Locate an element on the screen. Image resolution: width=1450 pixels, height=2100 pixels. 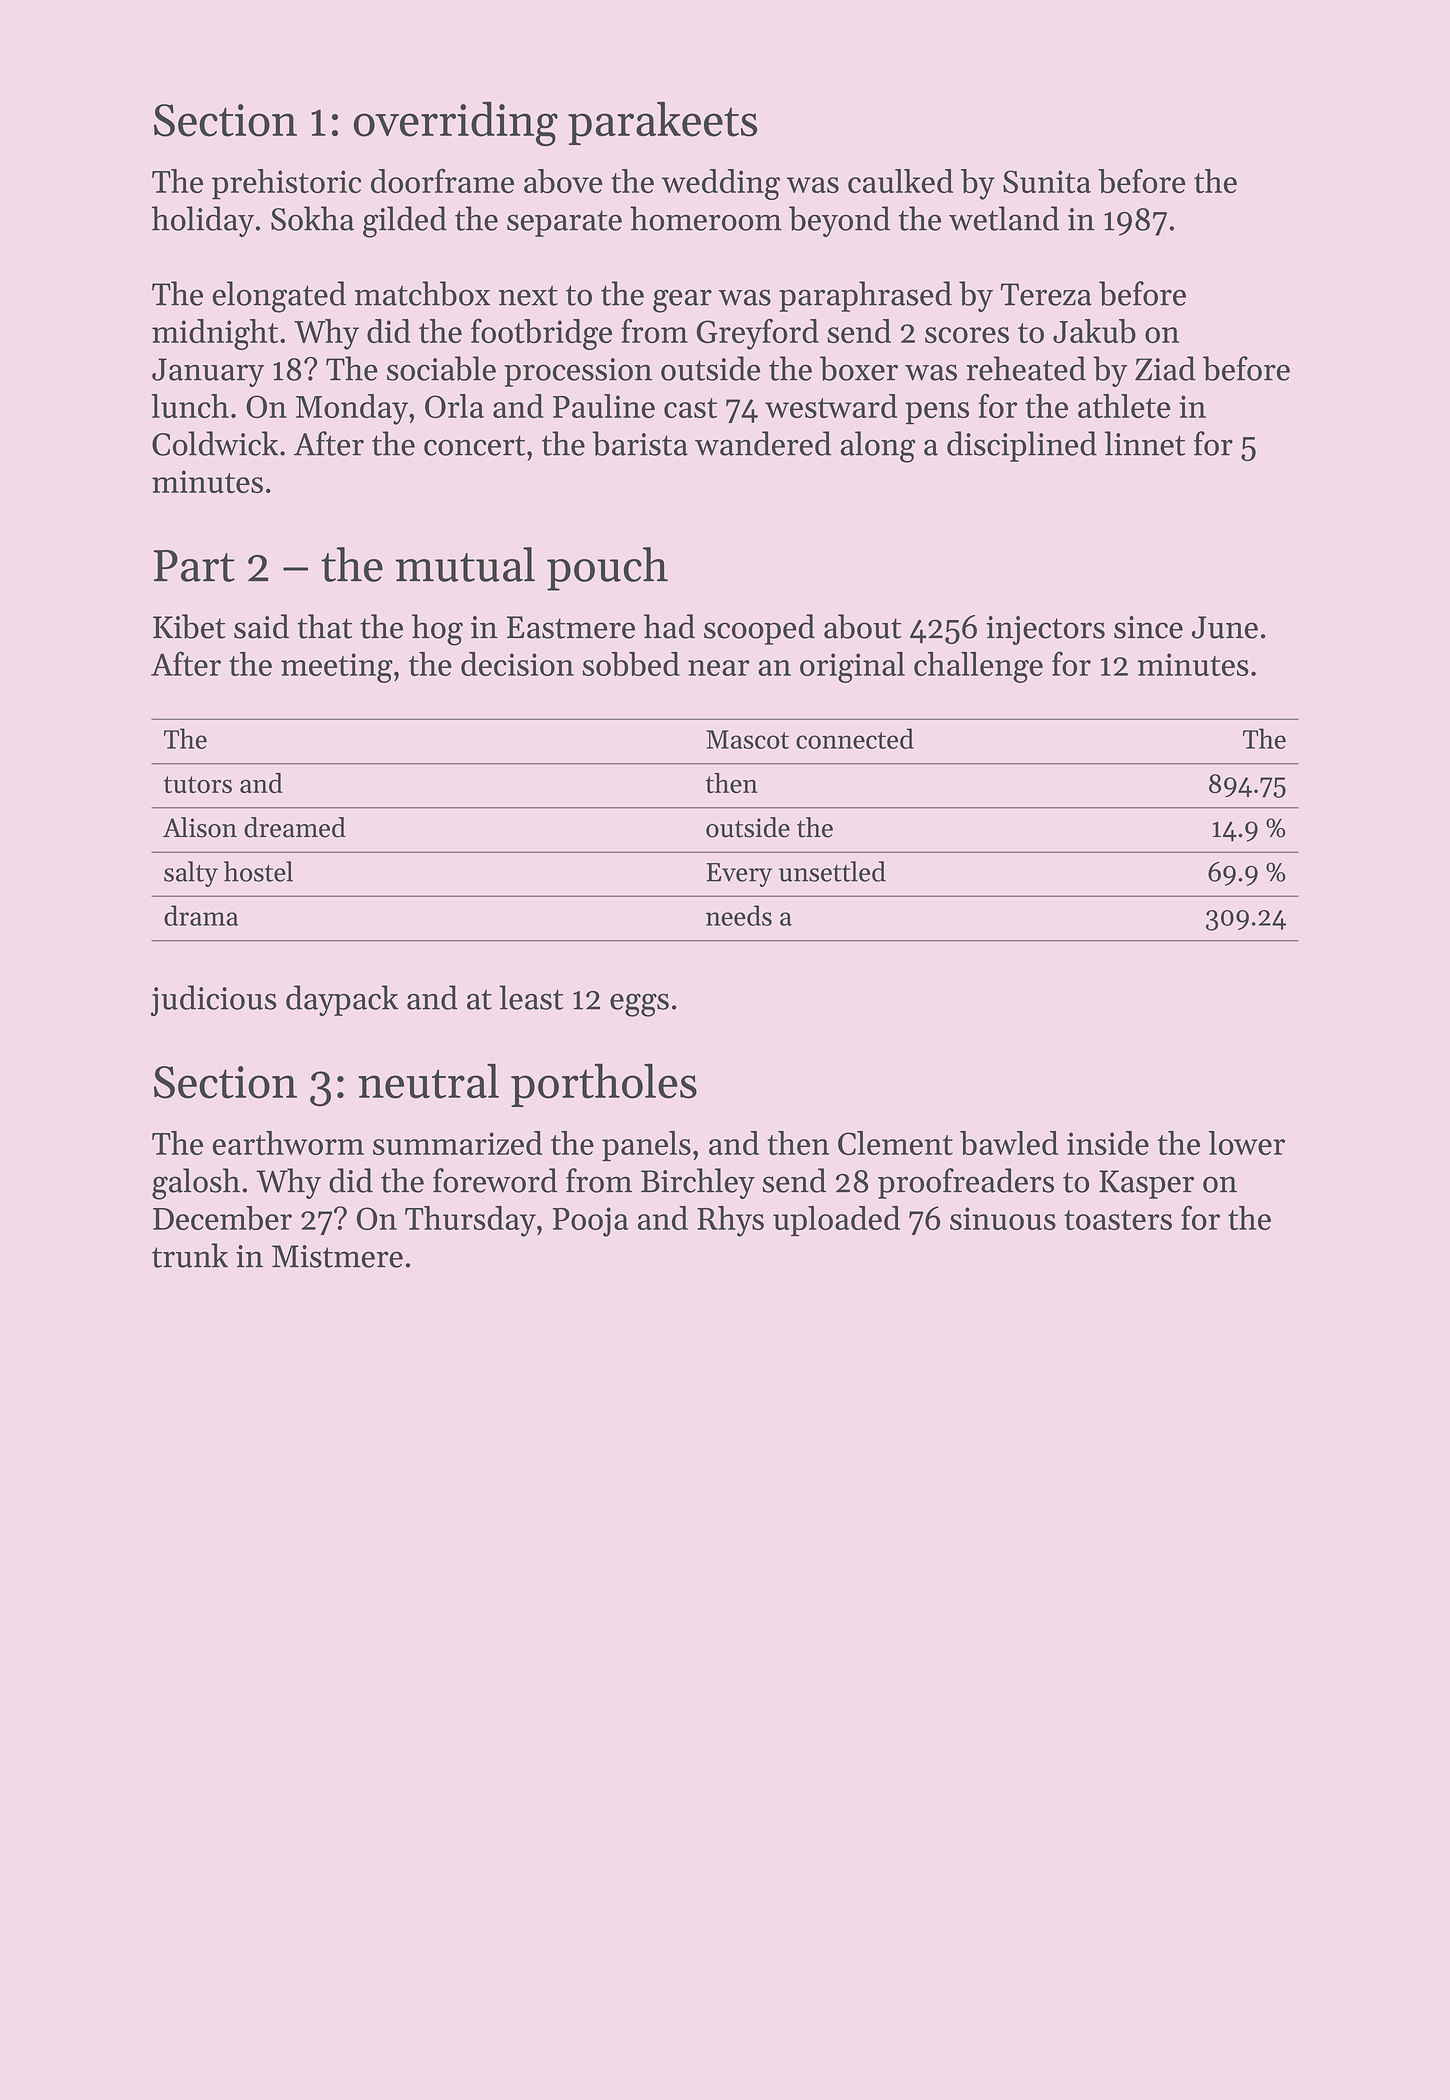
parakeets is located at coordinates (662, 123).
